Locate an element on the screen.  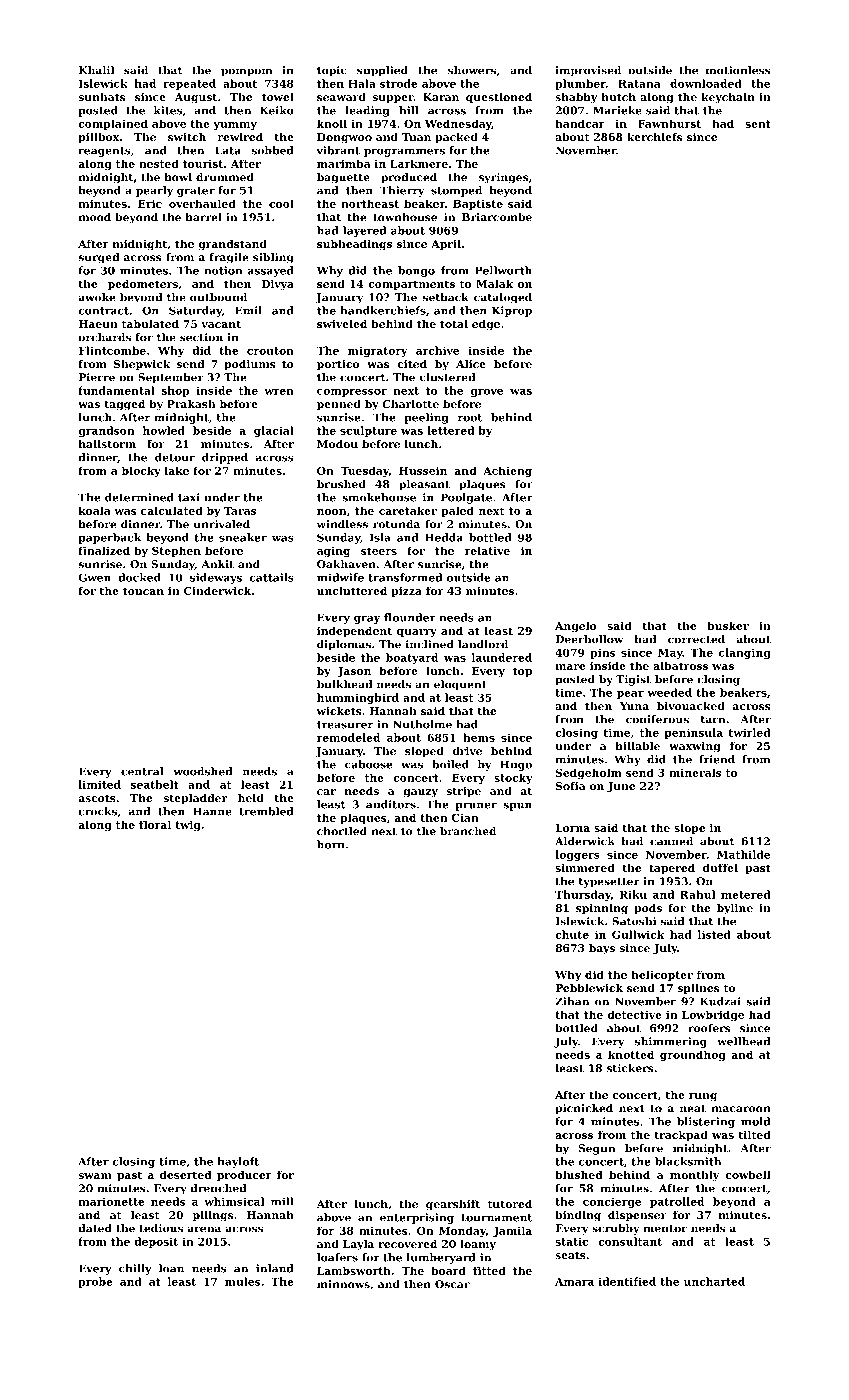
probe is located at coordinates (95, 1282).
